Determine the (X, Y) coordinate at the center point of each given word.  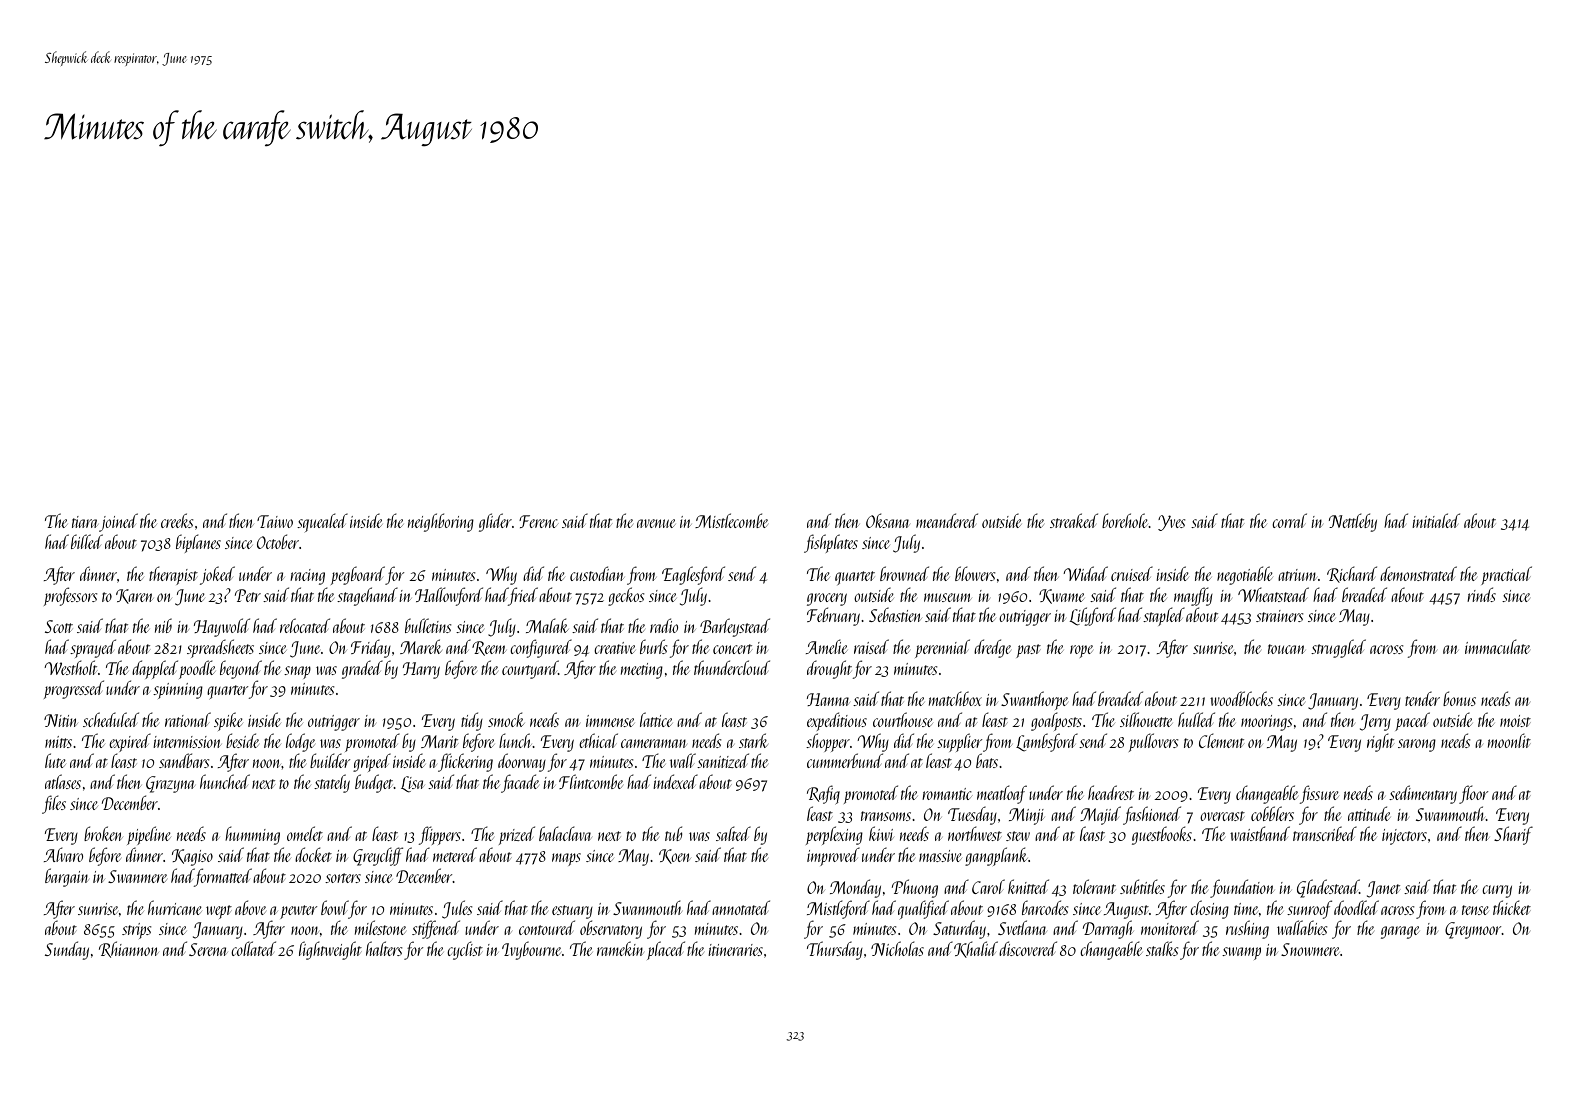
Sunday (67, 950)
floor (1473, 794)
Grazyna (170, 784)
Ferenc (538, 521)
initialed (1436, 520)
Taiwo (275, 521)
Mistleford (838, 909)
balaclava (565, 833)
